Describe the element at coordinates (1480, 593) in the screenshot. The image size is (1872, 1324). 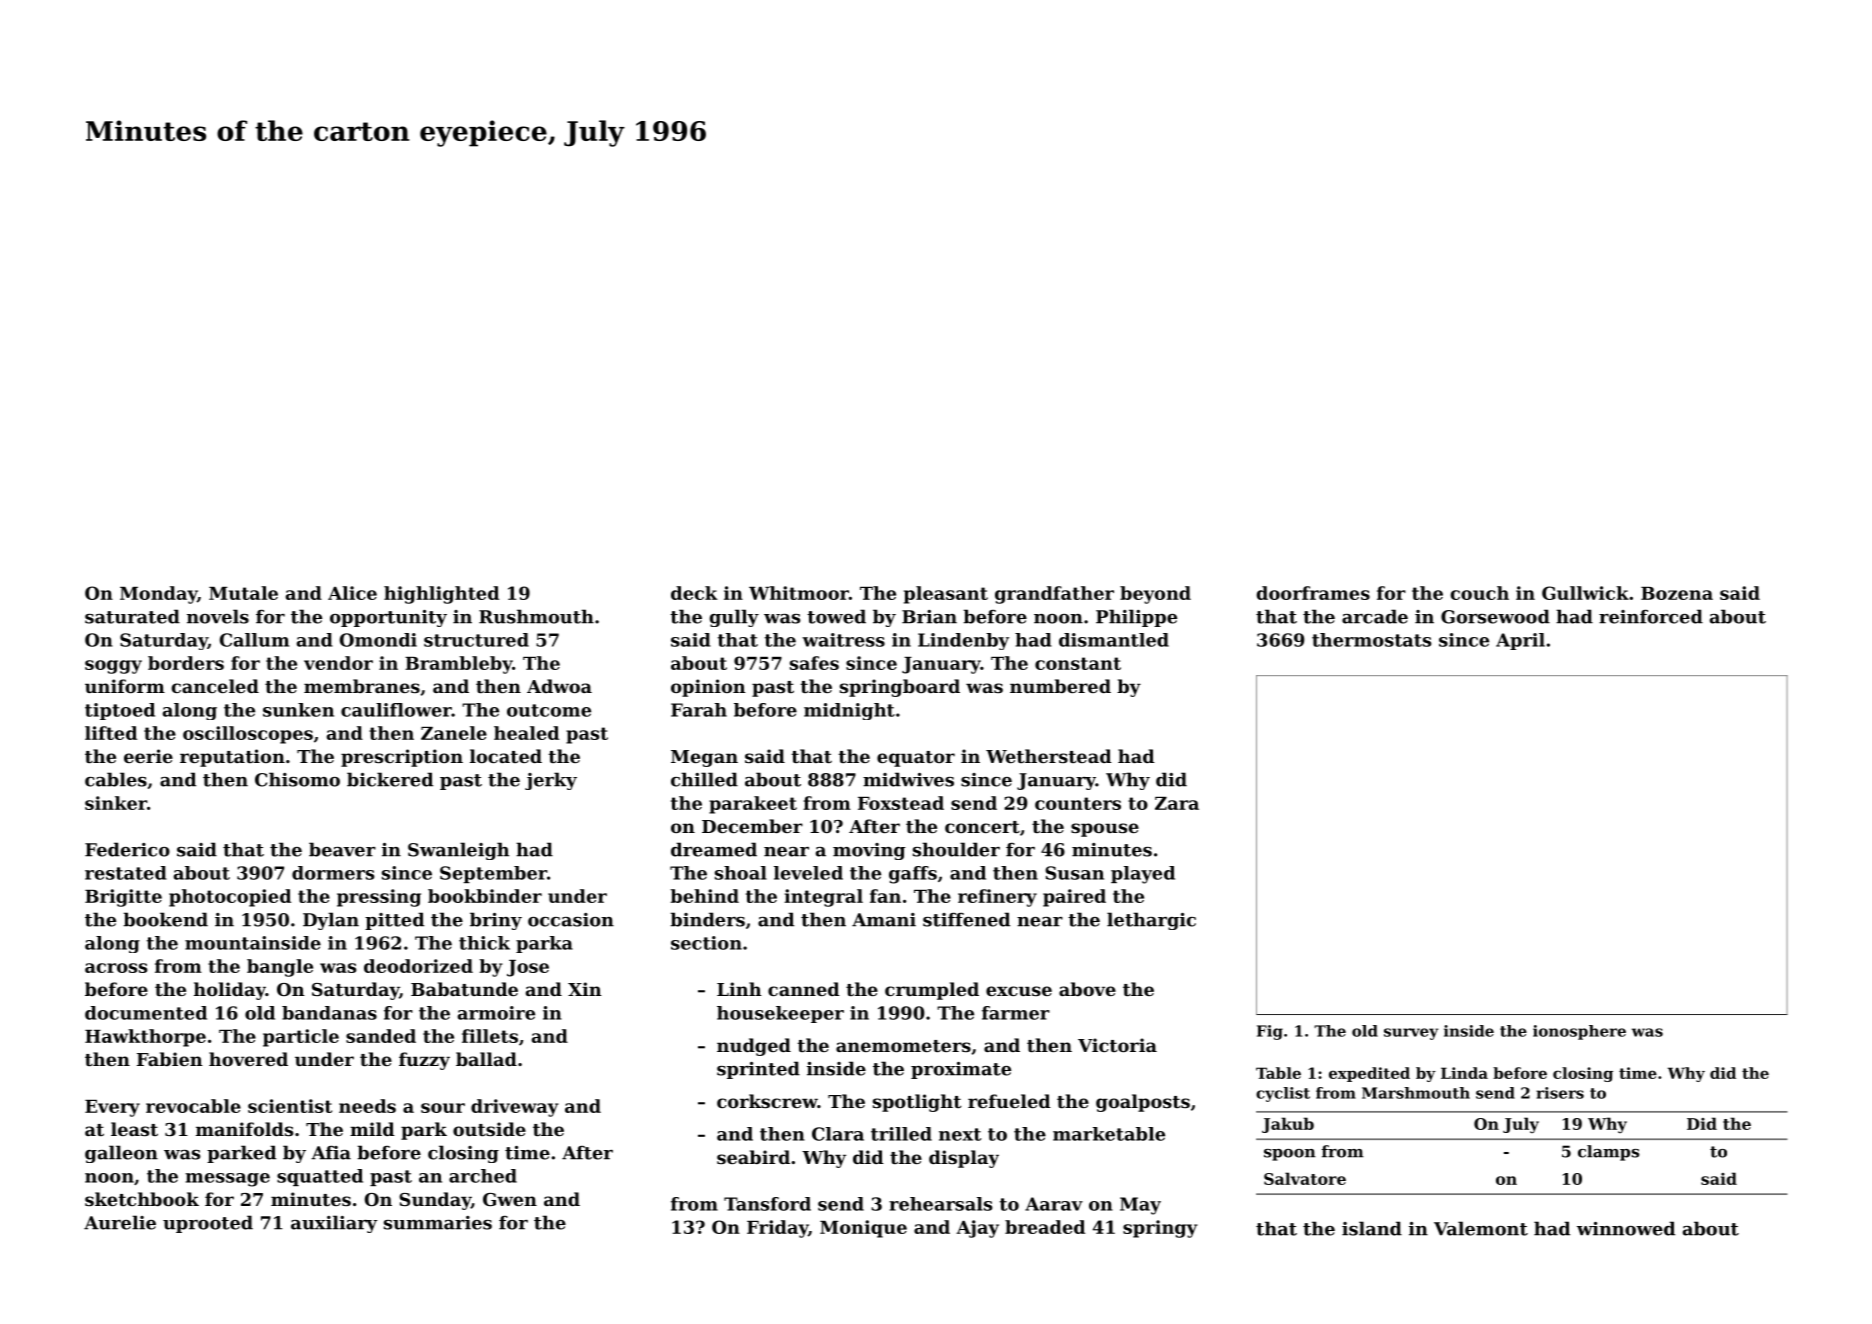
I see `couch` at that location.
